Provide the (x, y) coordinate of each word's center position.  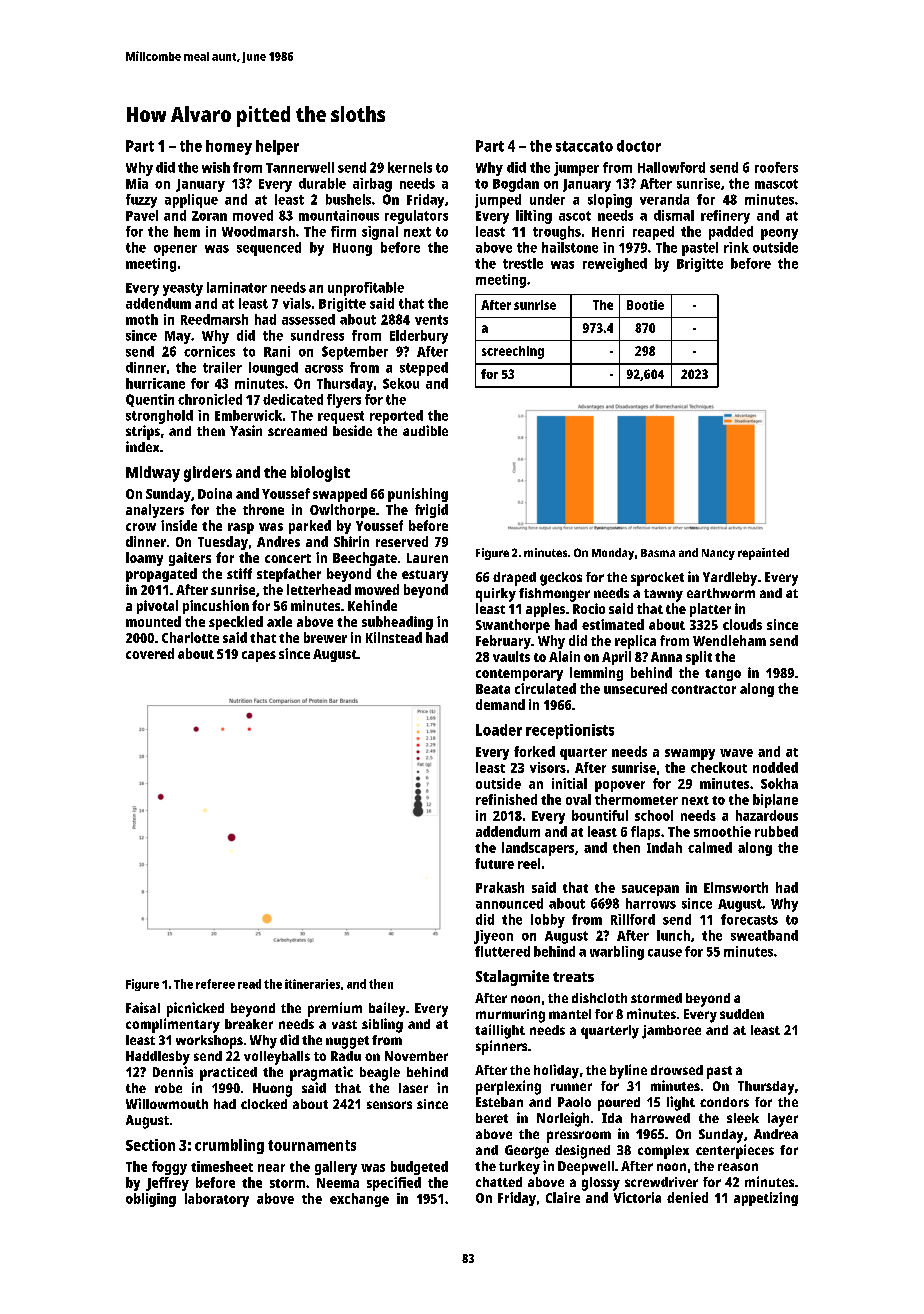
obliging (151, 1200)
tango (723, 675)
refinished (506, 799)
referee (215, 984)
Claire (563, 1197)
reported (396, 417)
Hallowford (671, 167)
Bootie (645, 305)
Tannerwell (300, 167)
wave (736, 753)
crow (141, 527)
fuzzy (141, 201)
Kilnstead (394, 637)
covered (150, 653)
